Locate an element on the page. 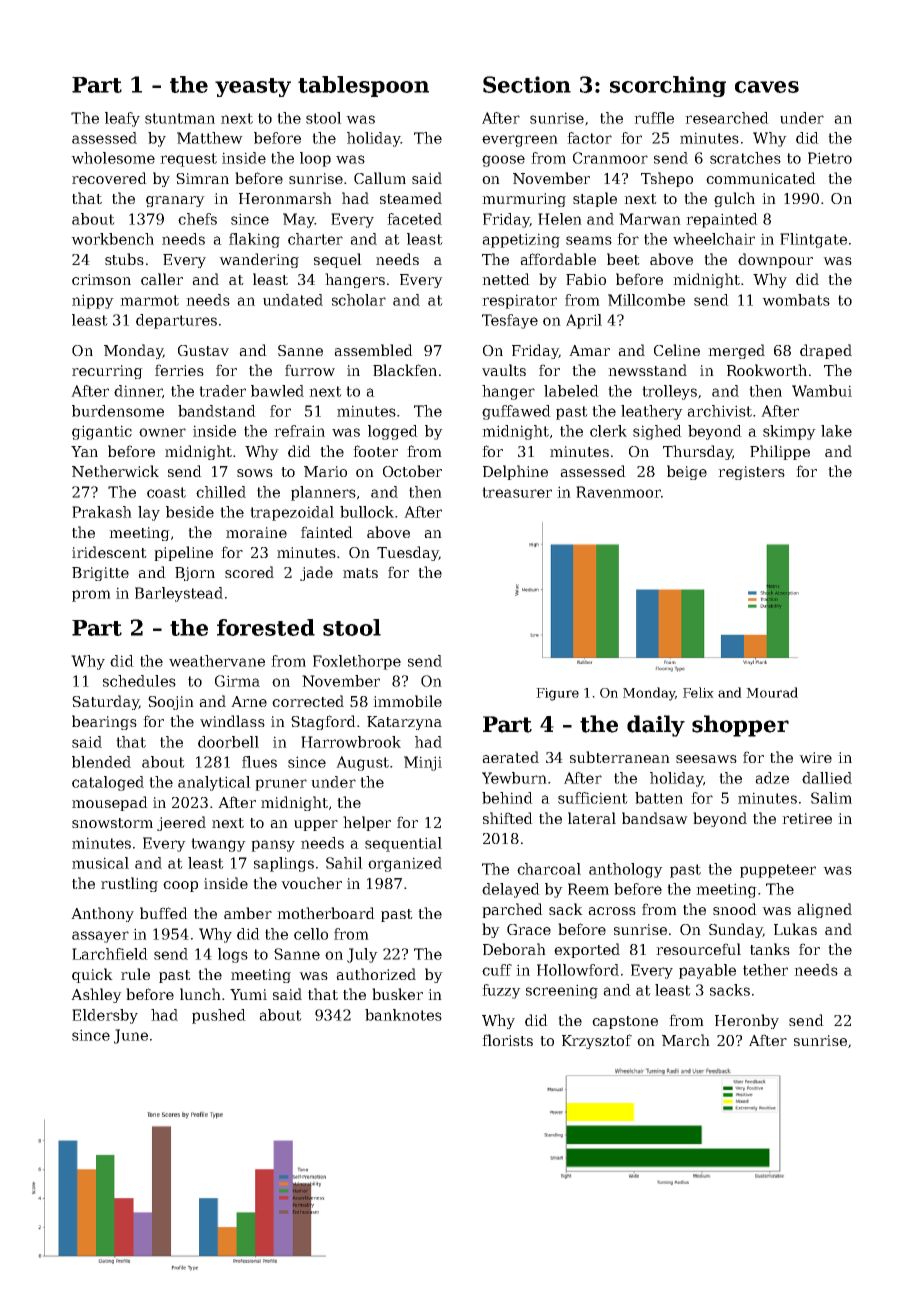  florists is located at coordinates (507, 1040).
